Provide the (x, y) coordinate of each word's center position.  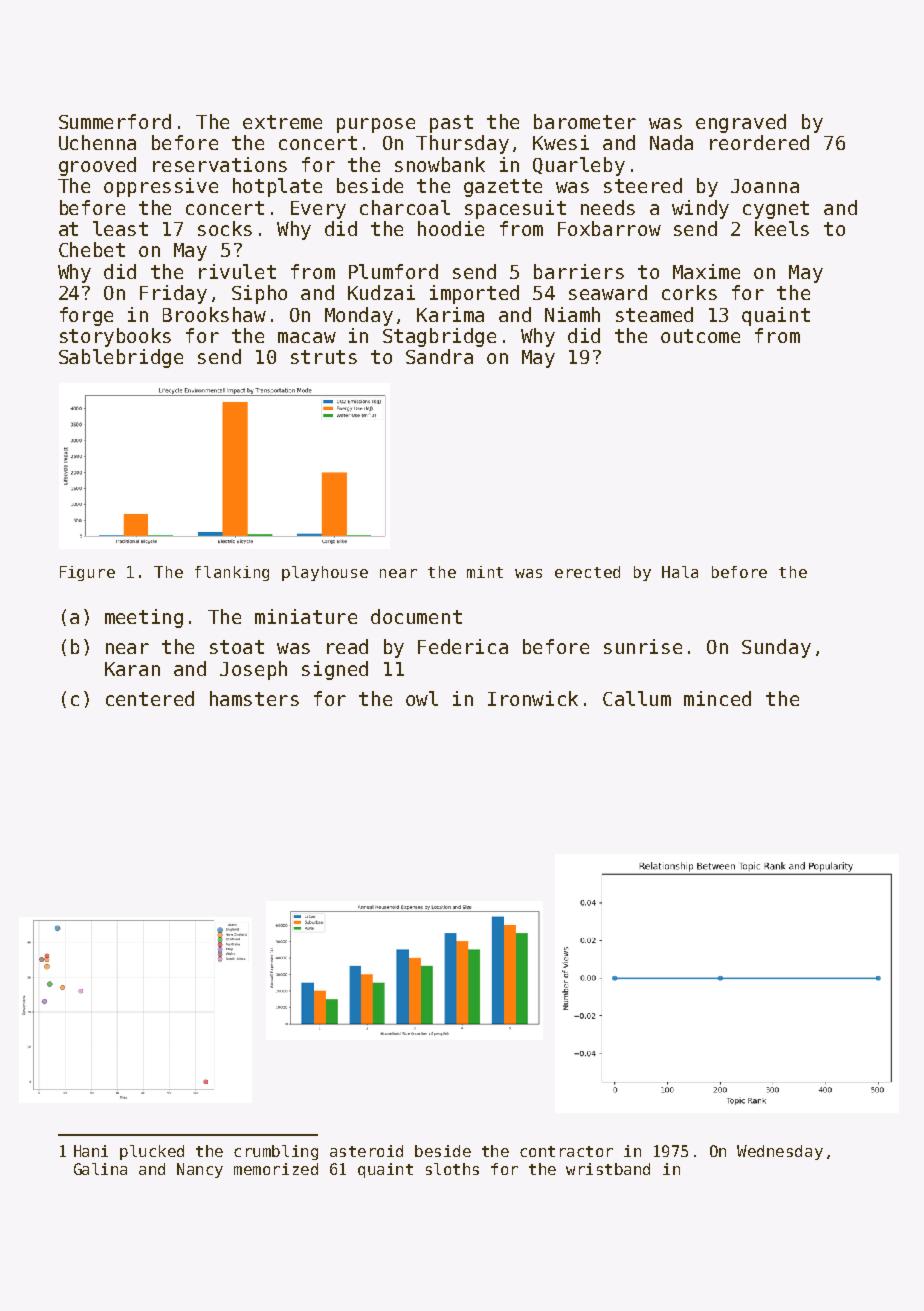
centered (150, 698)
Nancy (200, 1170)
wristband (608, 1169)
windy (700, 209)
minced (717, 698)
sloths (452, 1169)
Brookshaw (214, 314)
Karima (450, 314)
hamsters (254, 698)
